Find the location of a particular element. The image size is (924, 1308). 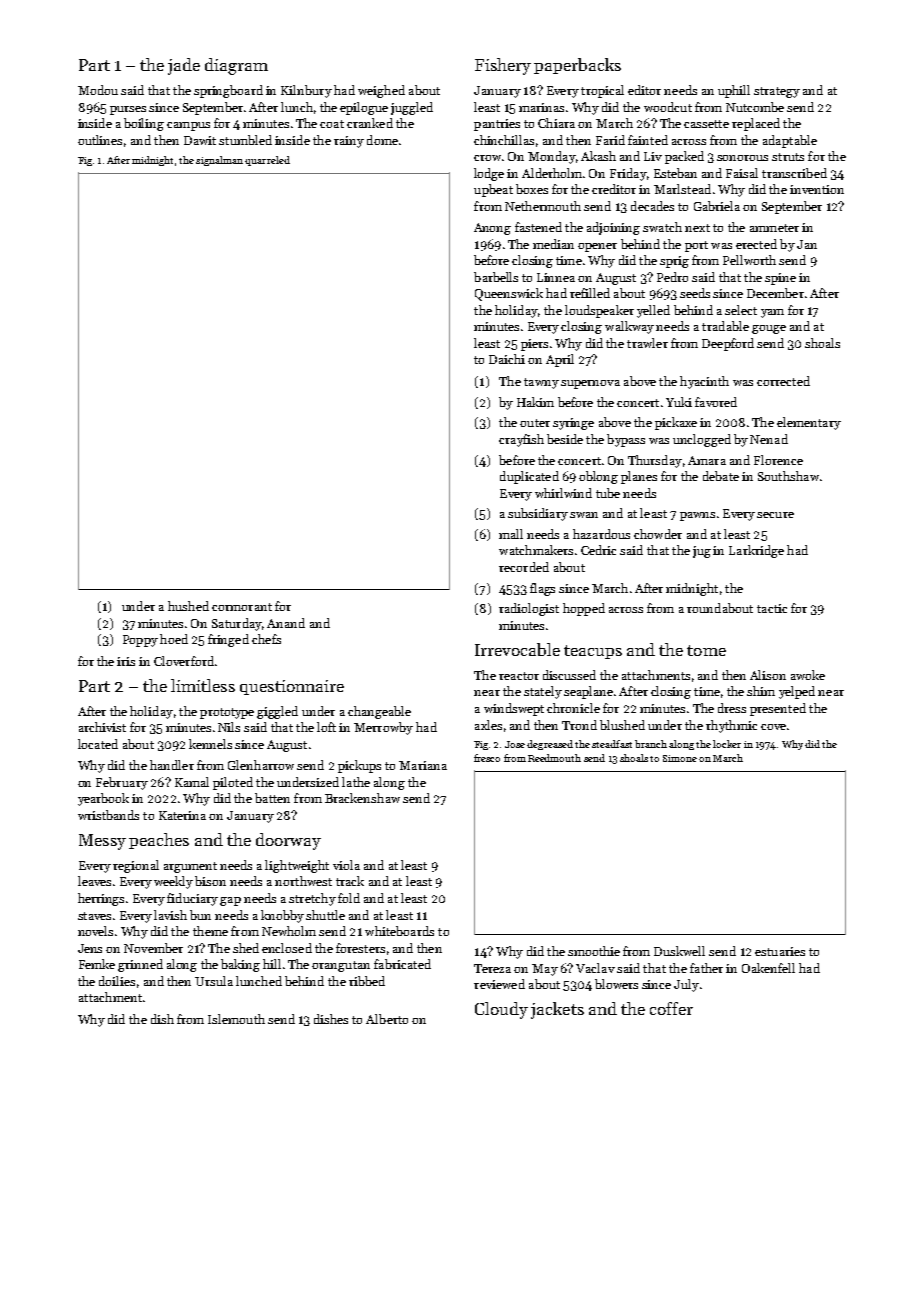

recorded is located at coordinates (524, 567).
